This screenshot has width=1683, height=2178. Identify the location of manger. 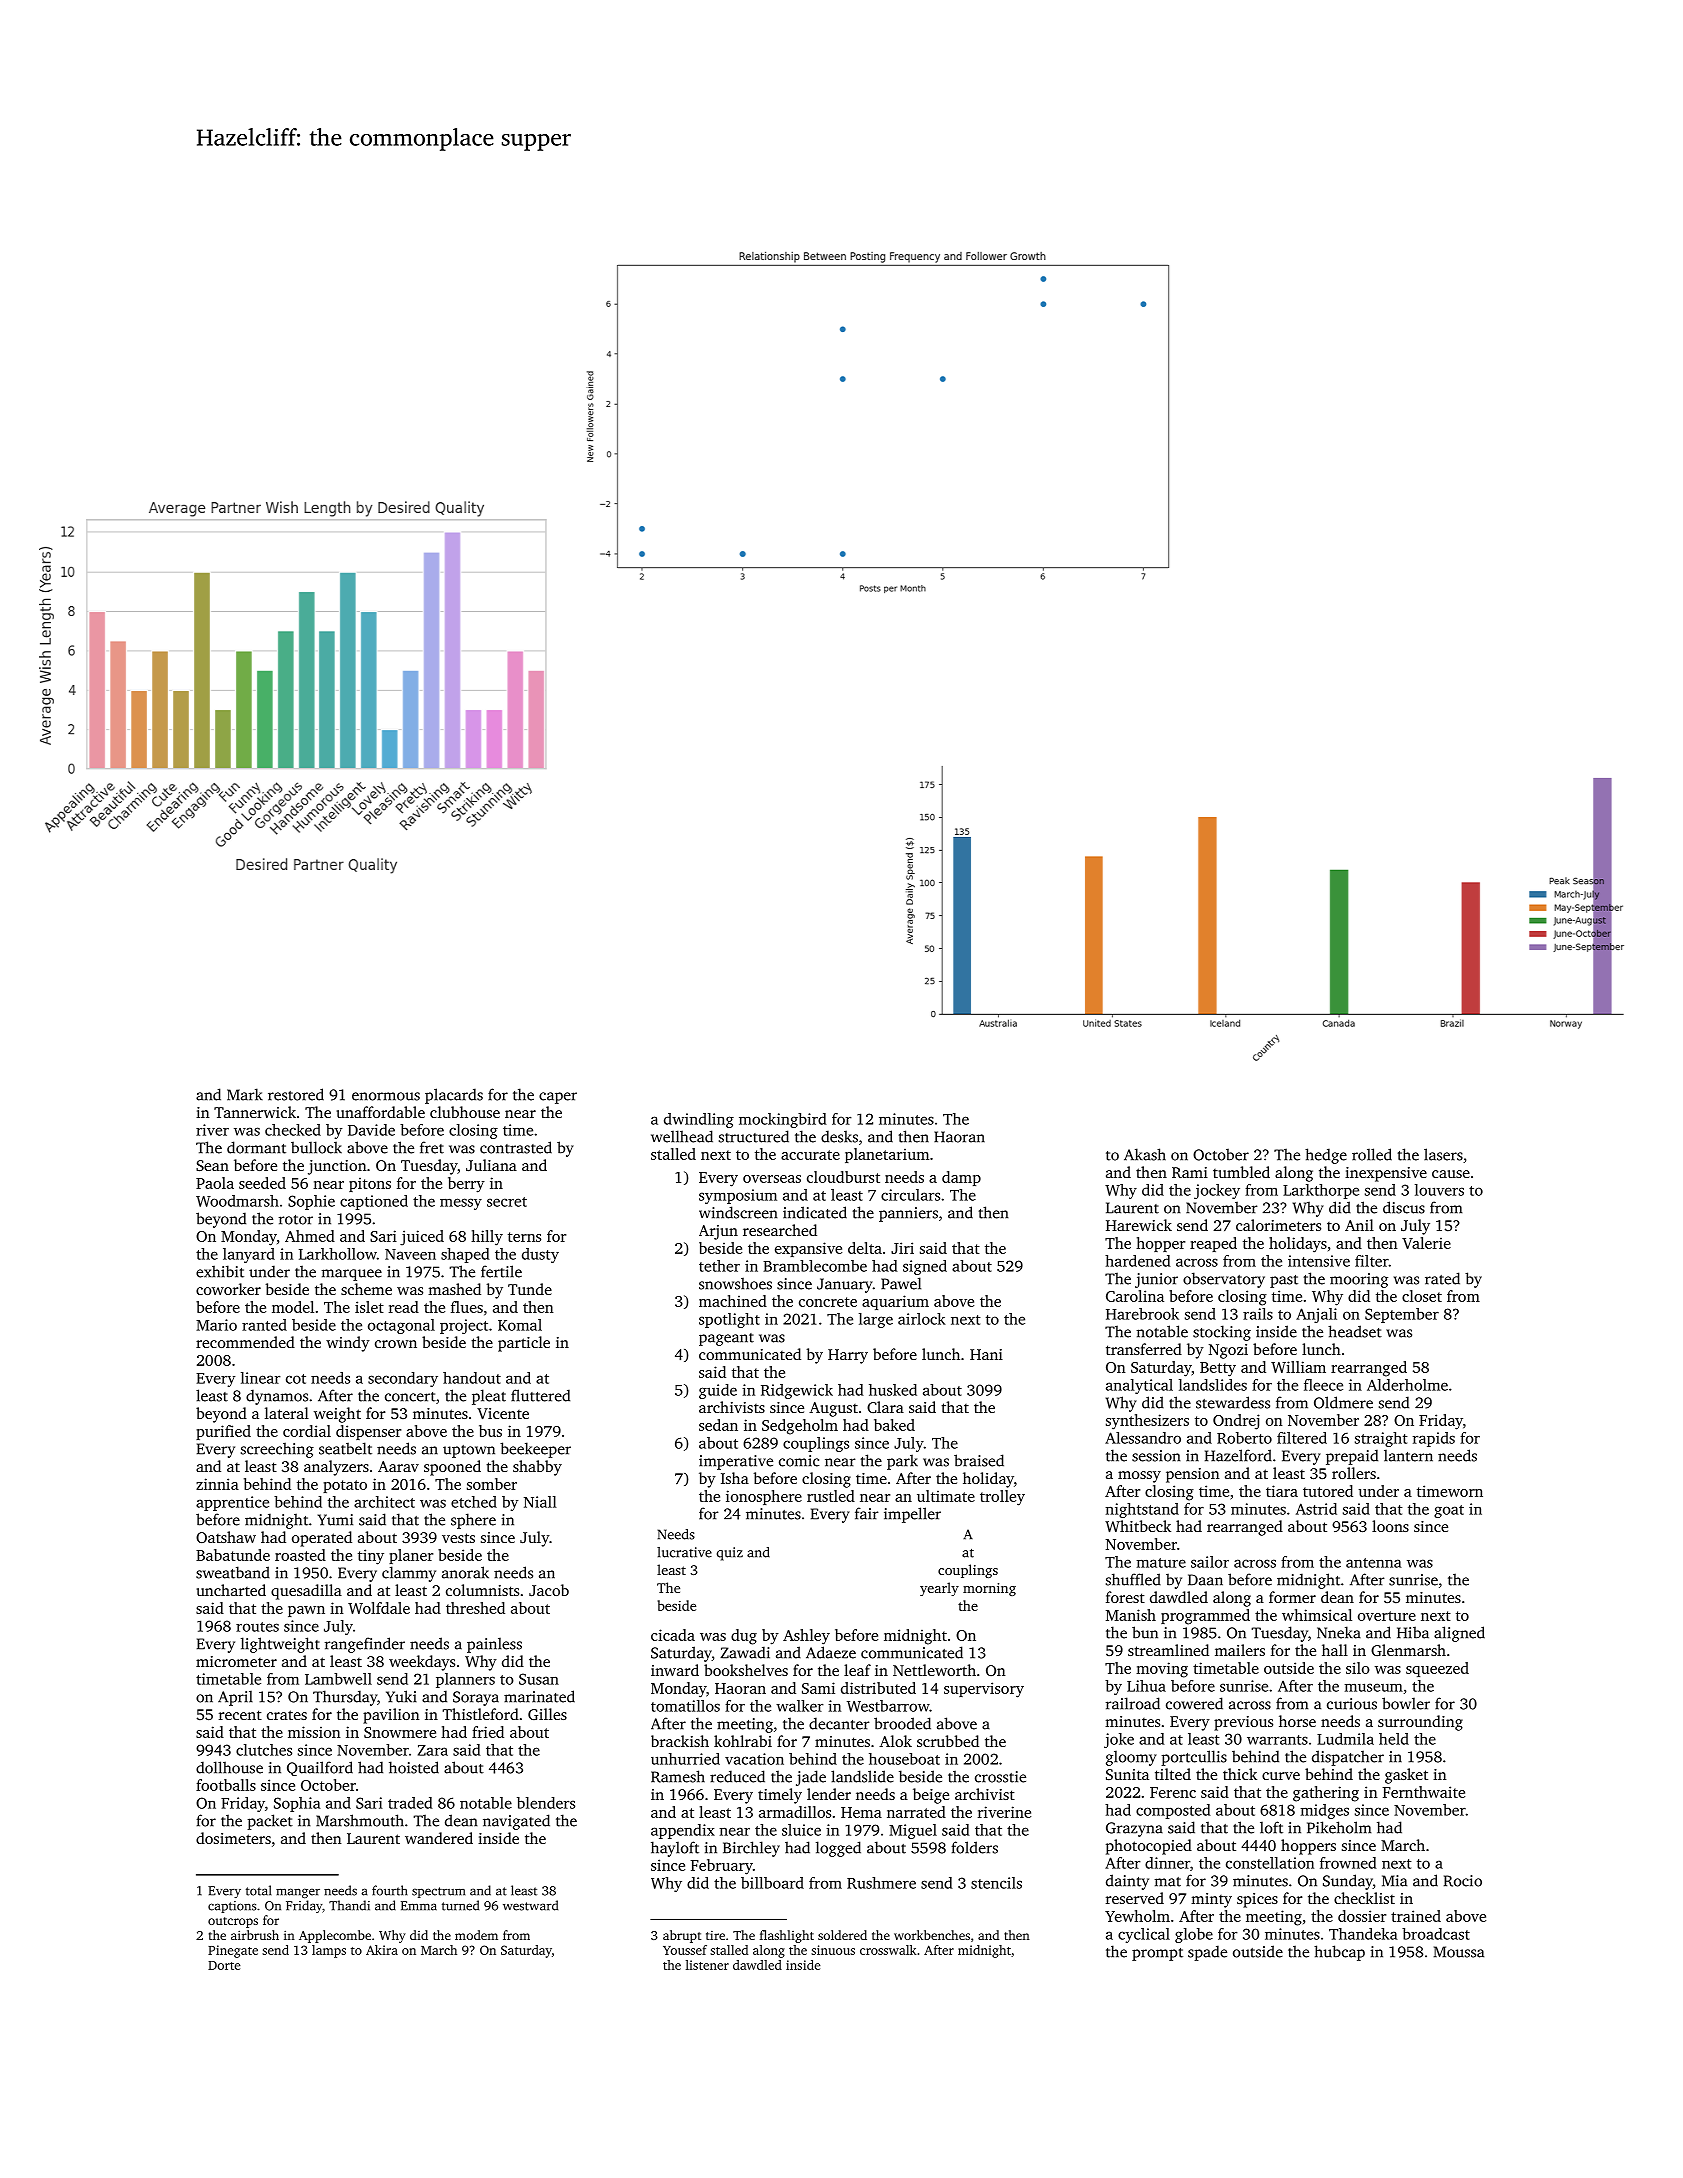
(298, 1893).
